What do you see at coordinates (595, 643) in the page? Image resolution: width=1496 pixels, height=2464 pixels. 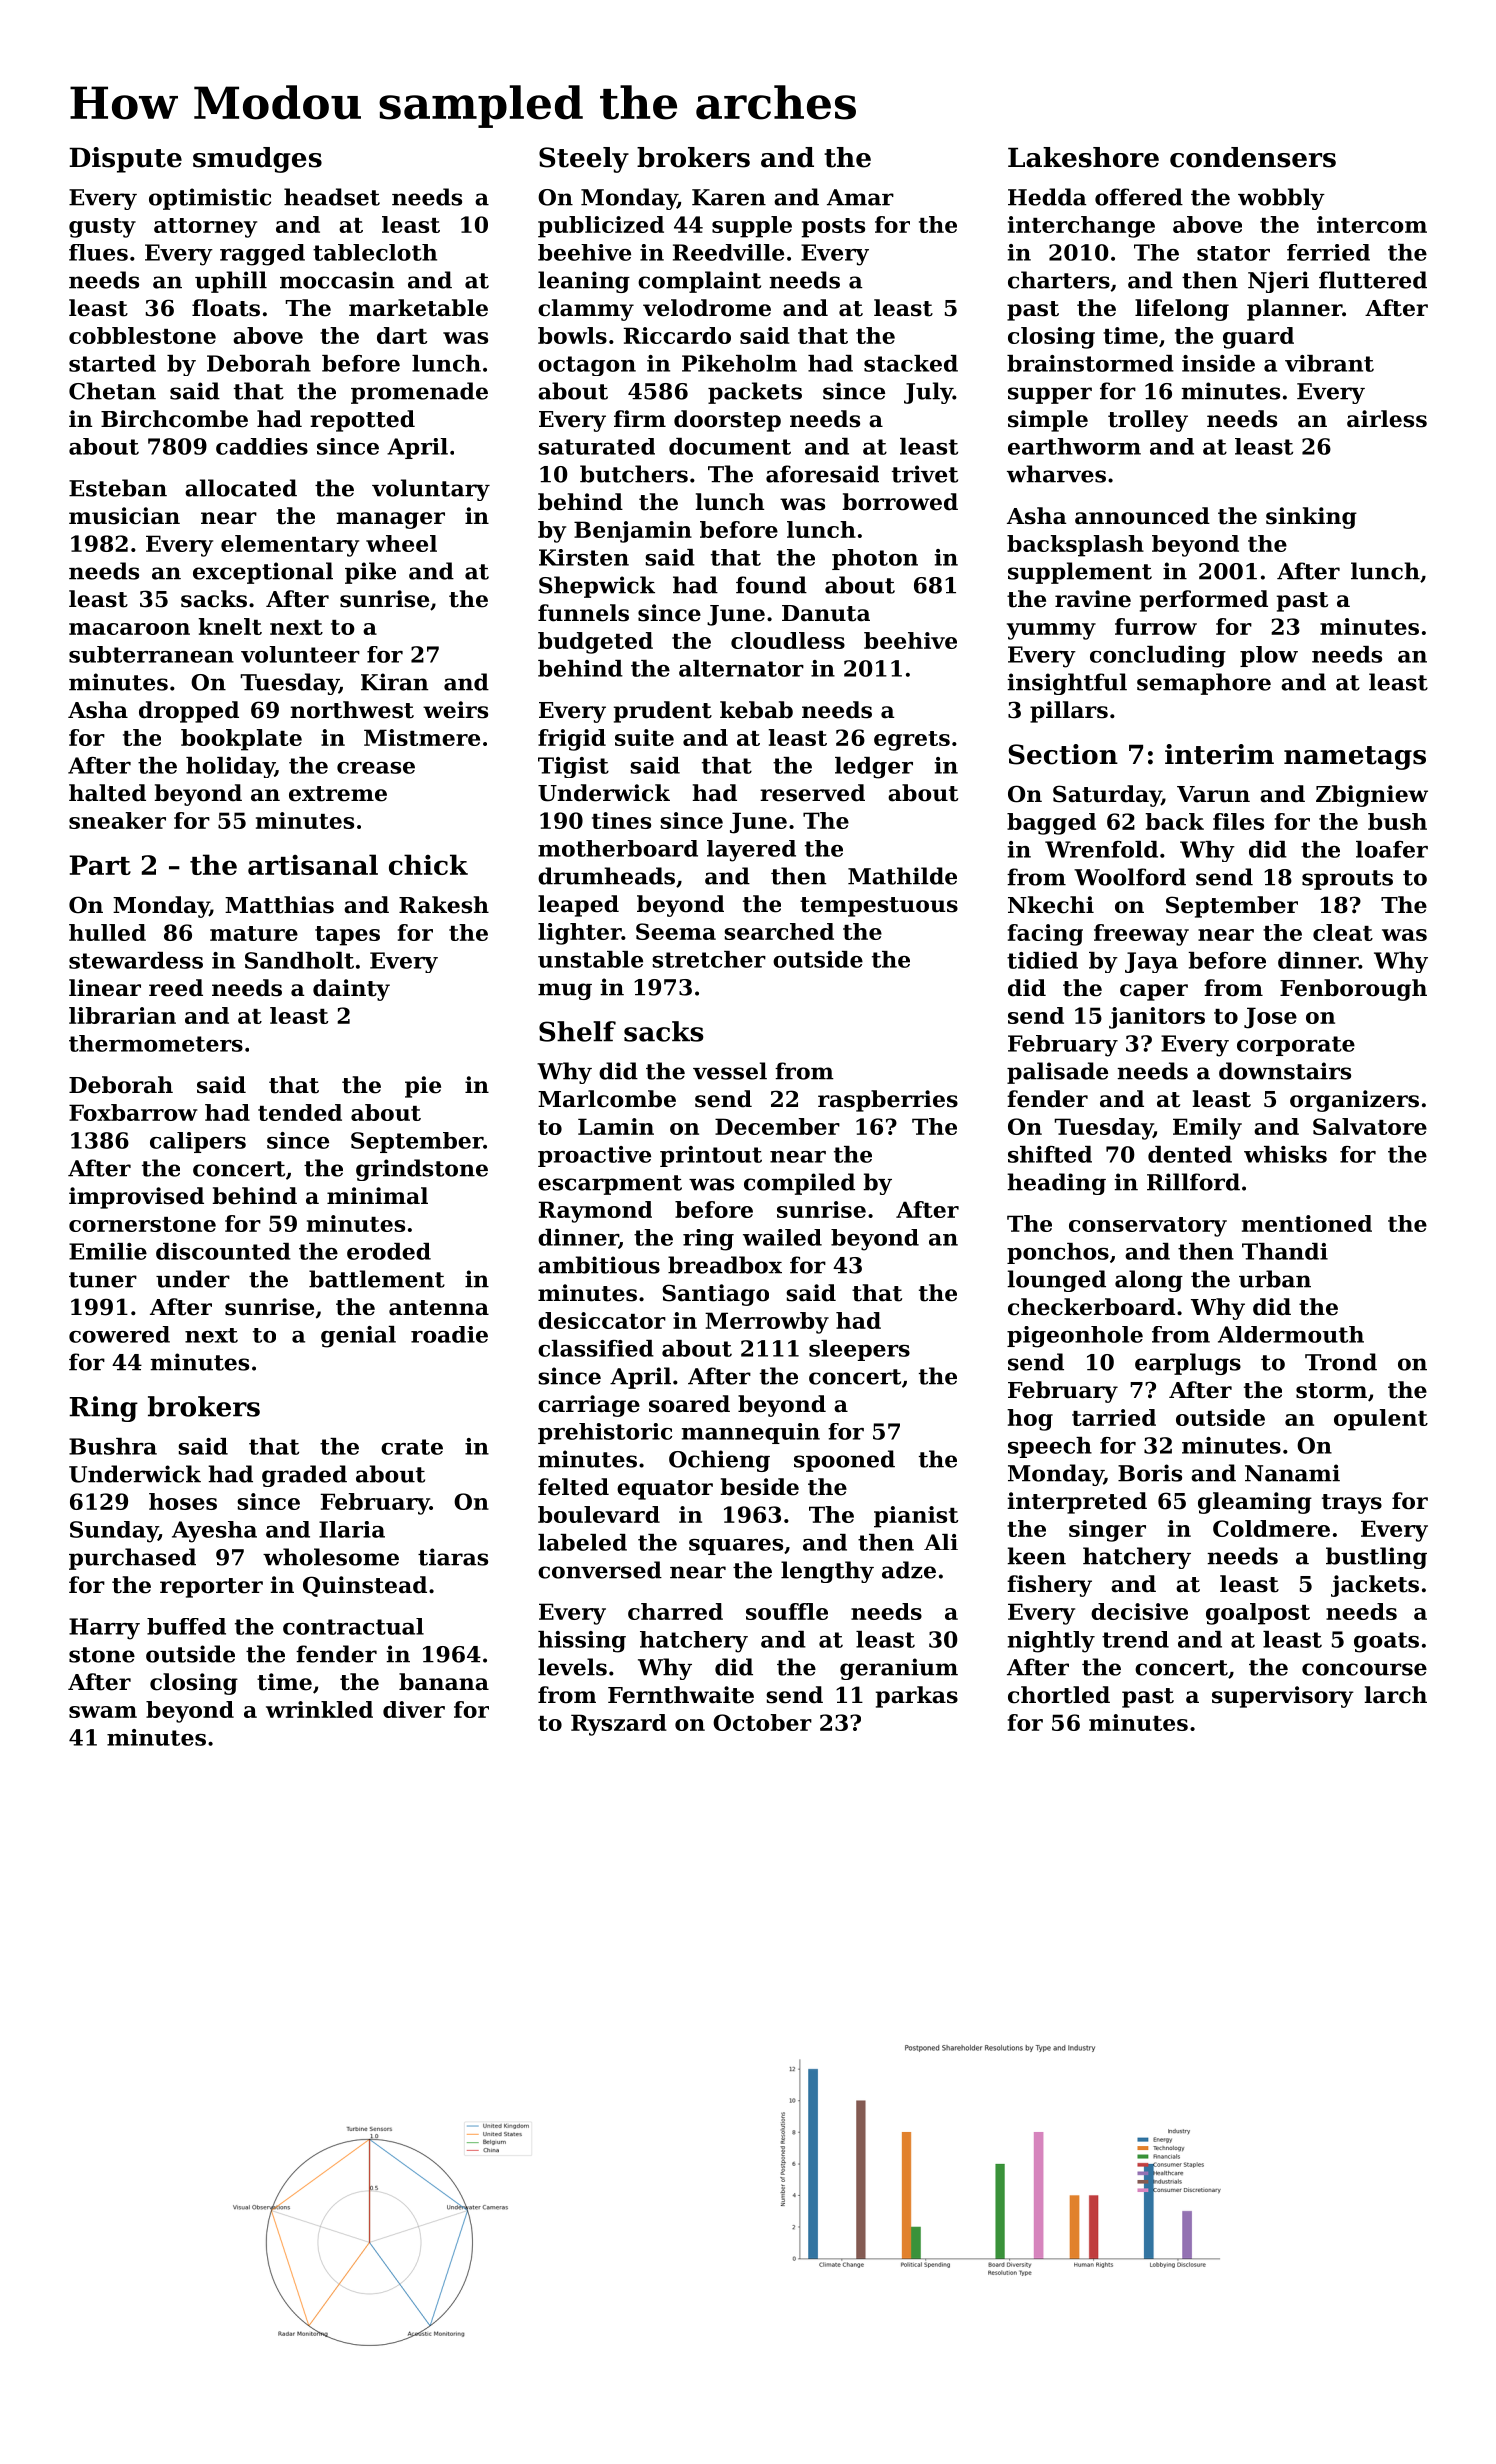 I see `budgeted` at bounding box center [595, 643].
